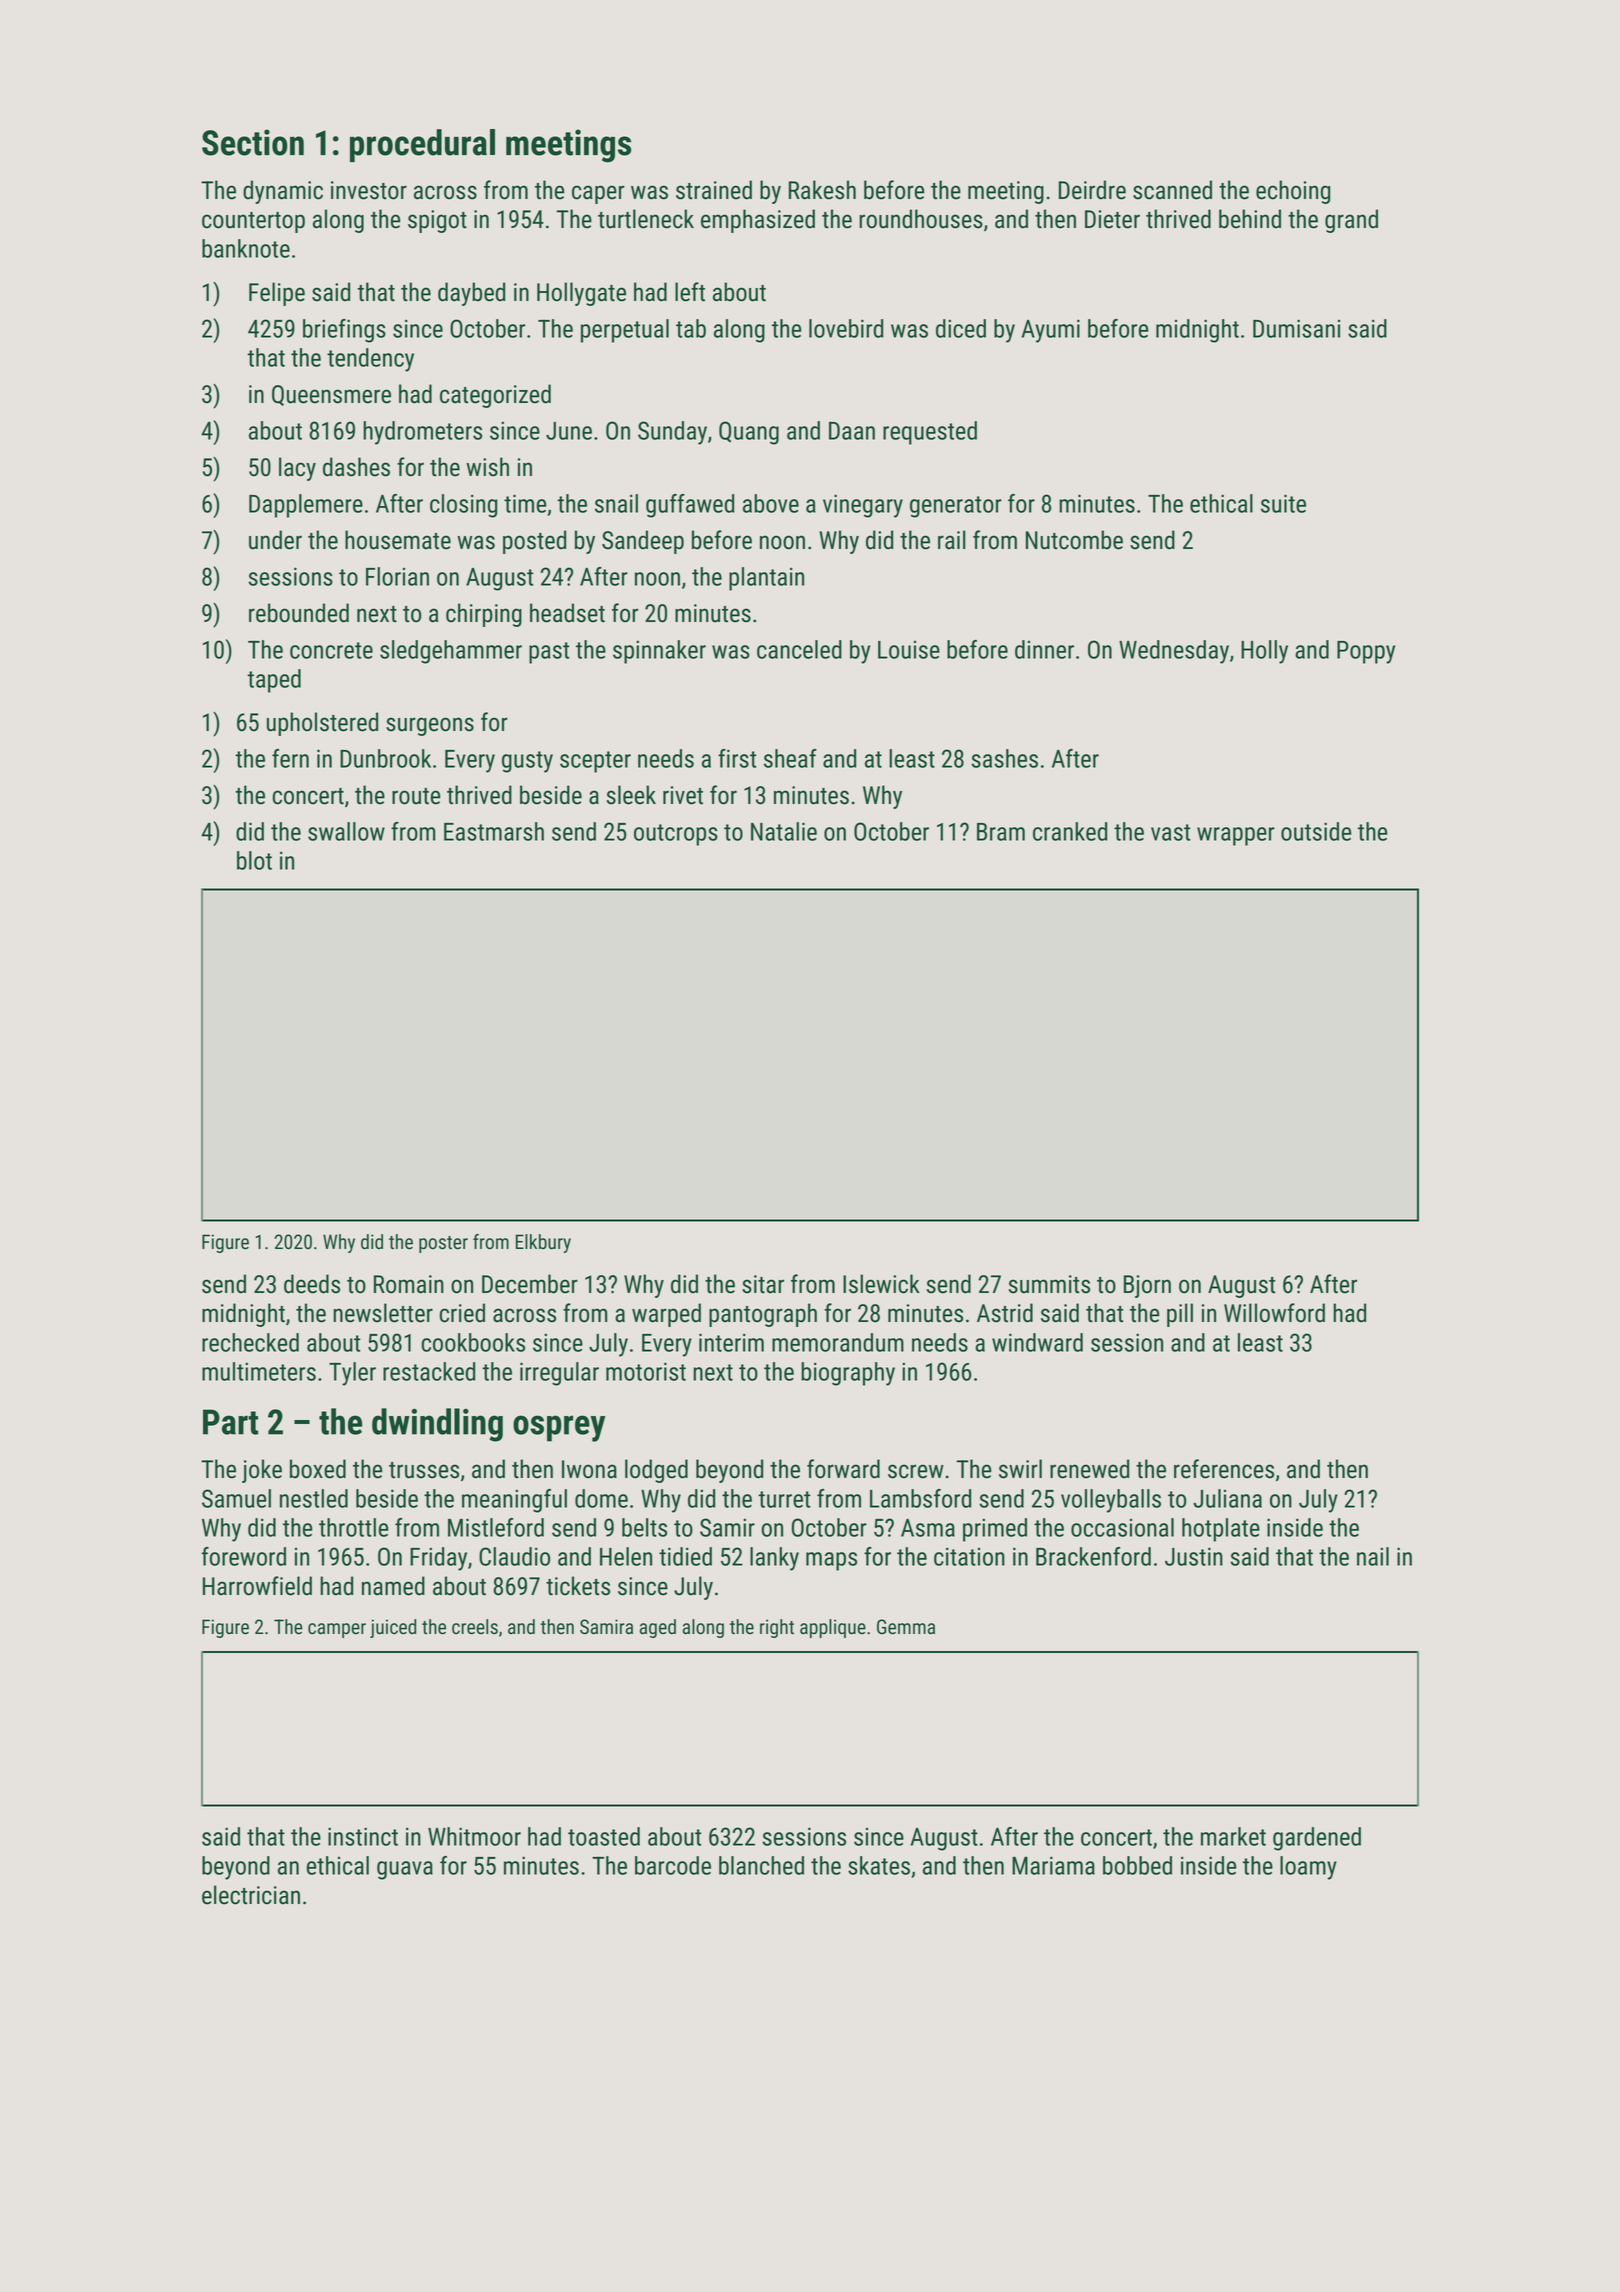  What do you see at coordinates (1293, 192) in the page?
I see `echoing` at bounding box center [1293, 192].
